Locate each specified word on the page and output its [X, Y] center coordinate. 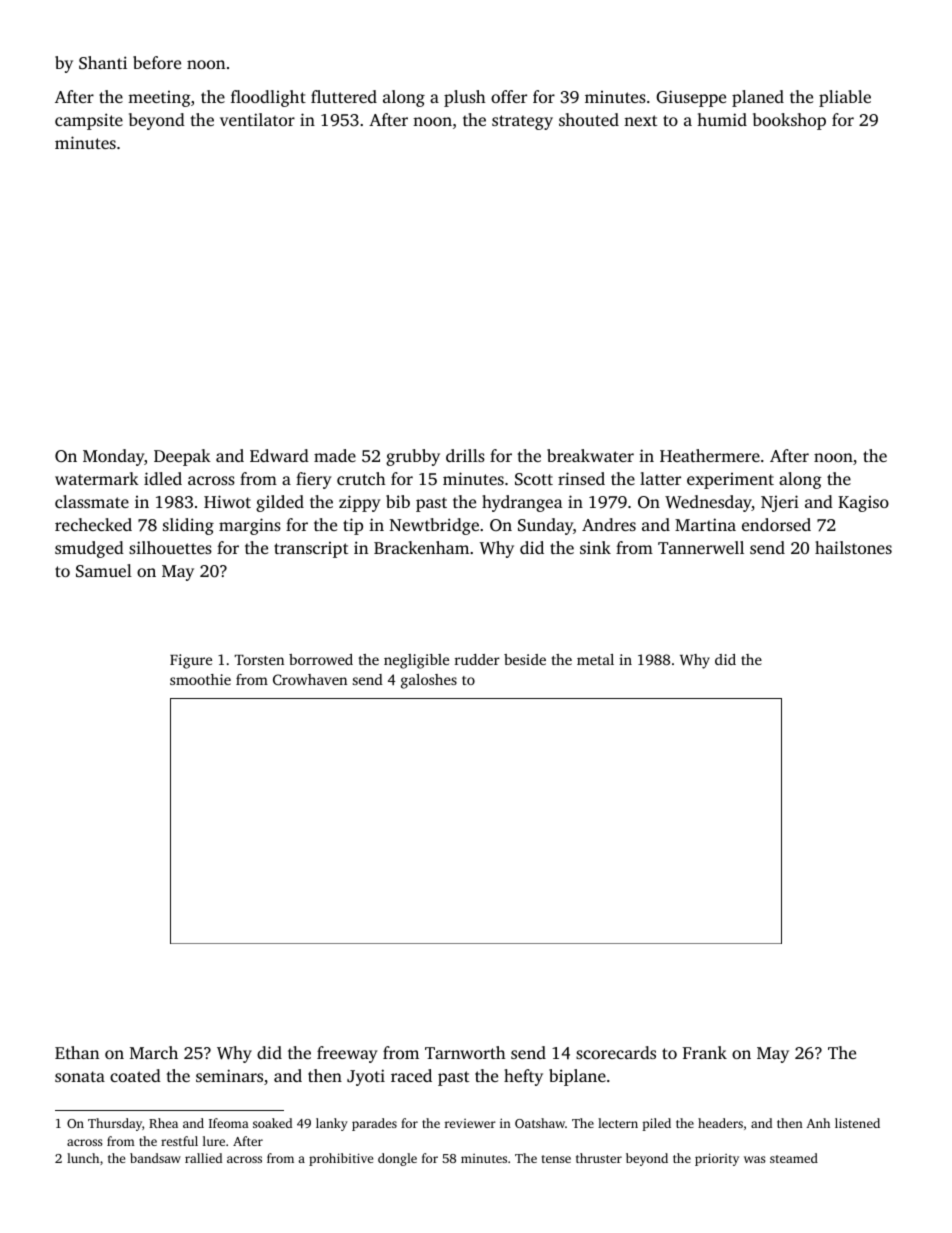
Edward [279, 455]
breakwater [590, 455]
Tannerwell [701, 547]
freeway [347, 1054]
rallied [203, 1158]
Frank [705, 1052]
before [157, 62]
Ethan [77, 1052]
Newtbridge [434, 526]
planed [758, 98]
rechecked [93, 524]
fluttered [344, 96]
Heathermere [710, 455]
